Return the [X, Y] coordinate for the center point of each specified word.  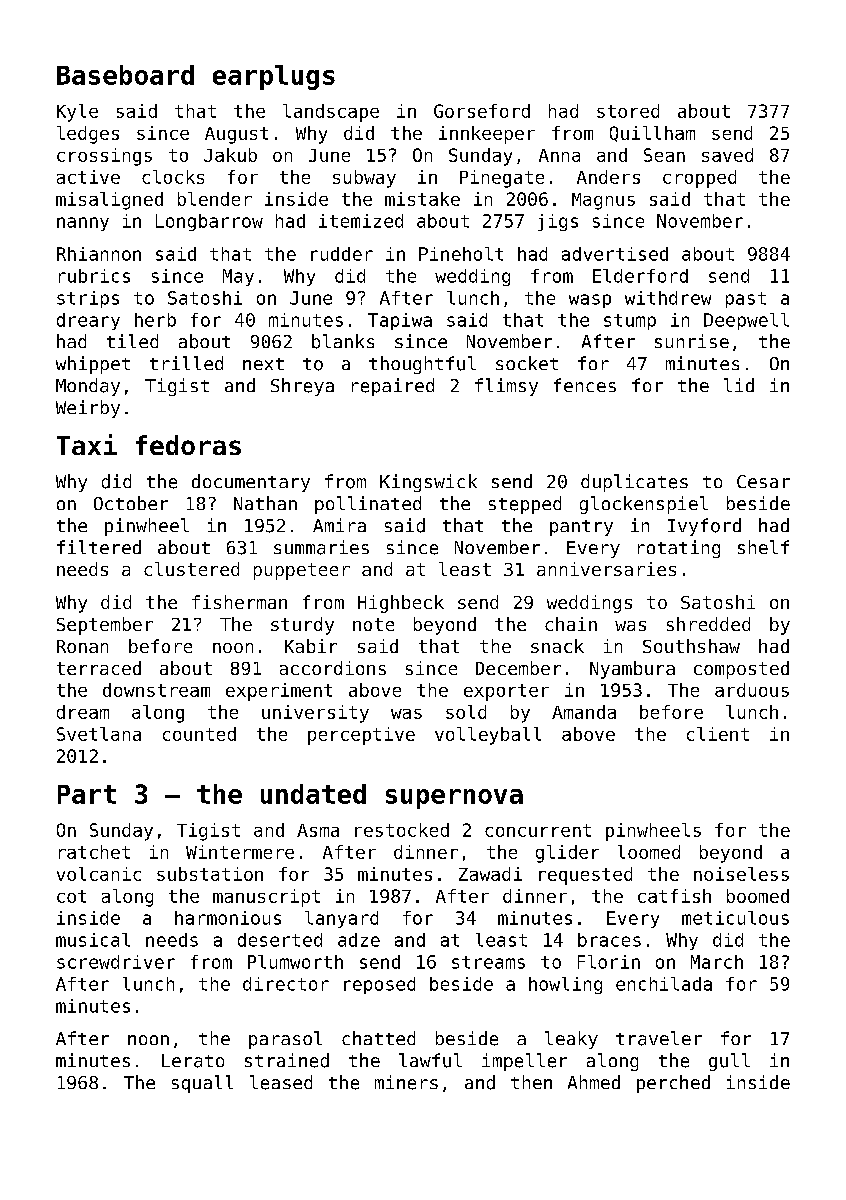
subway [364, 179]
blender [215, 199]
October [131, 503]
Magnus [603, 201]
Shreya [302, 387]
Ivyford [704, 527]
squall [202, 1084]
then [531, 1082]
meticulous [735, 918]
